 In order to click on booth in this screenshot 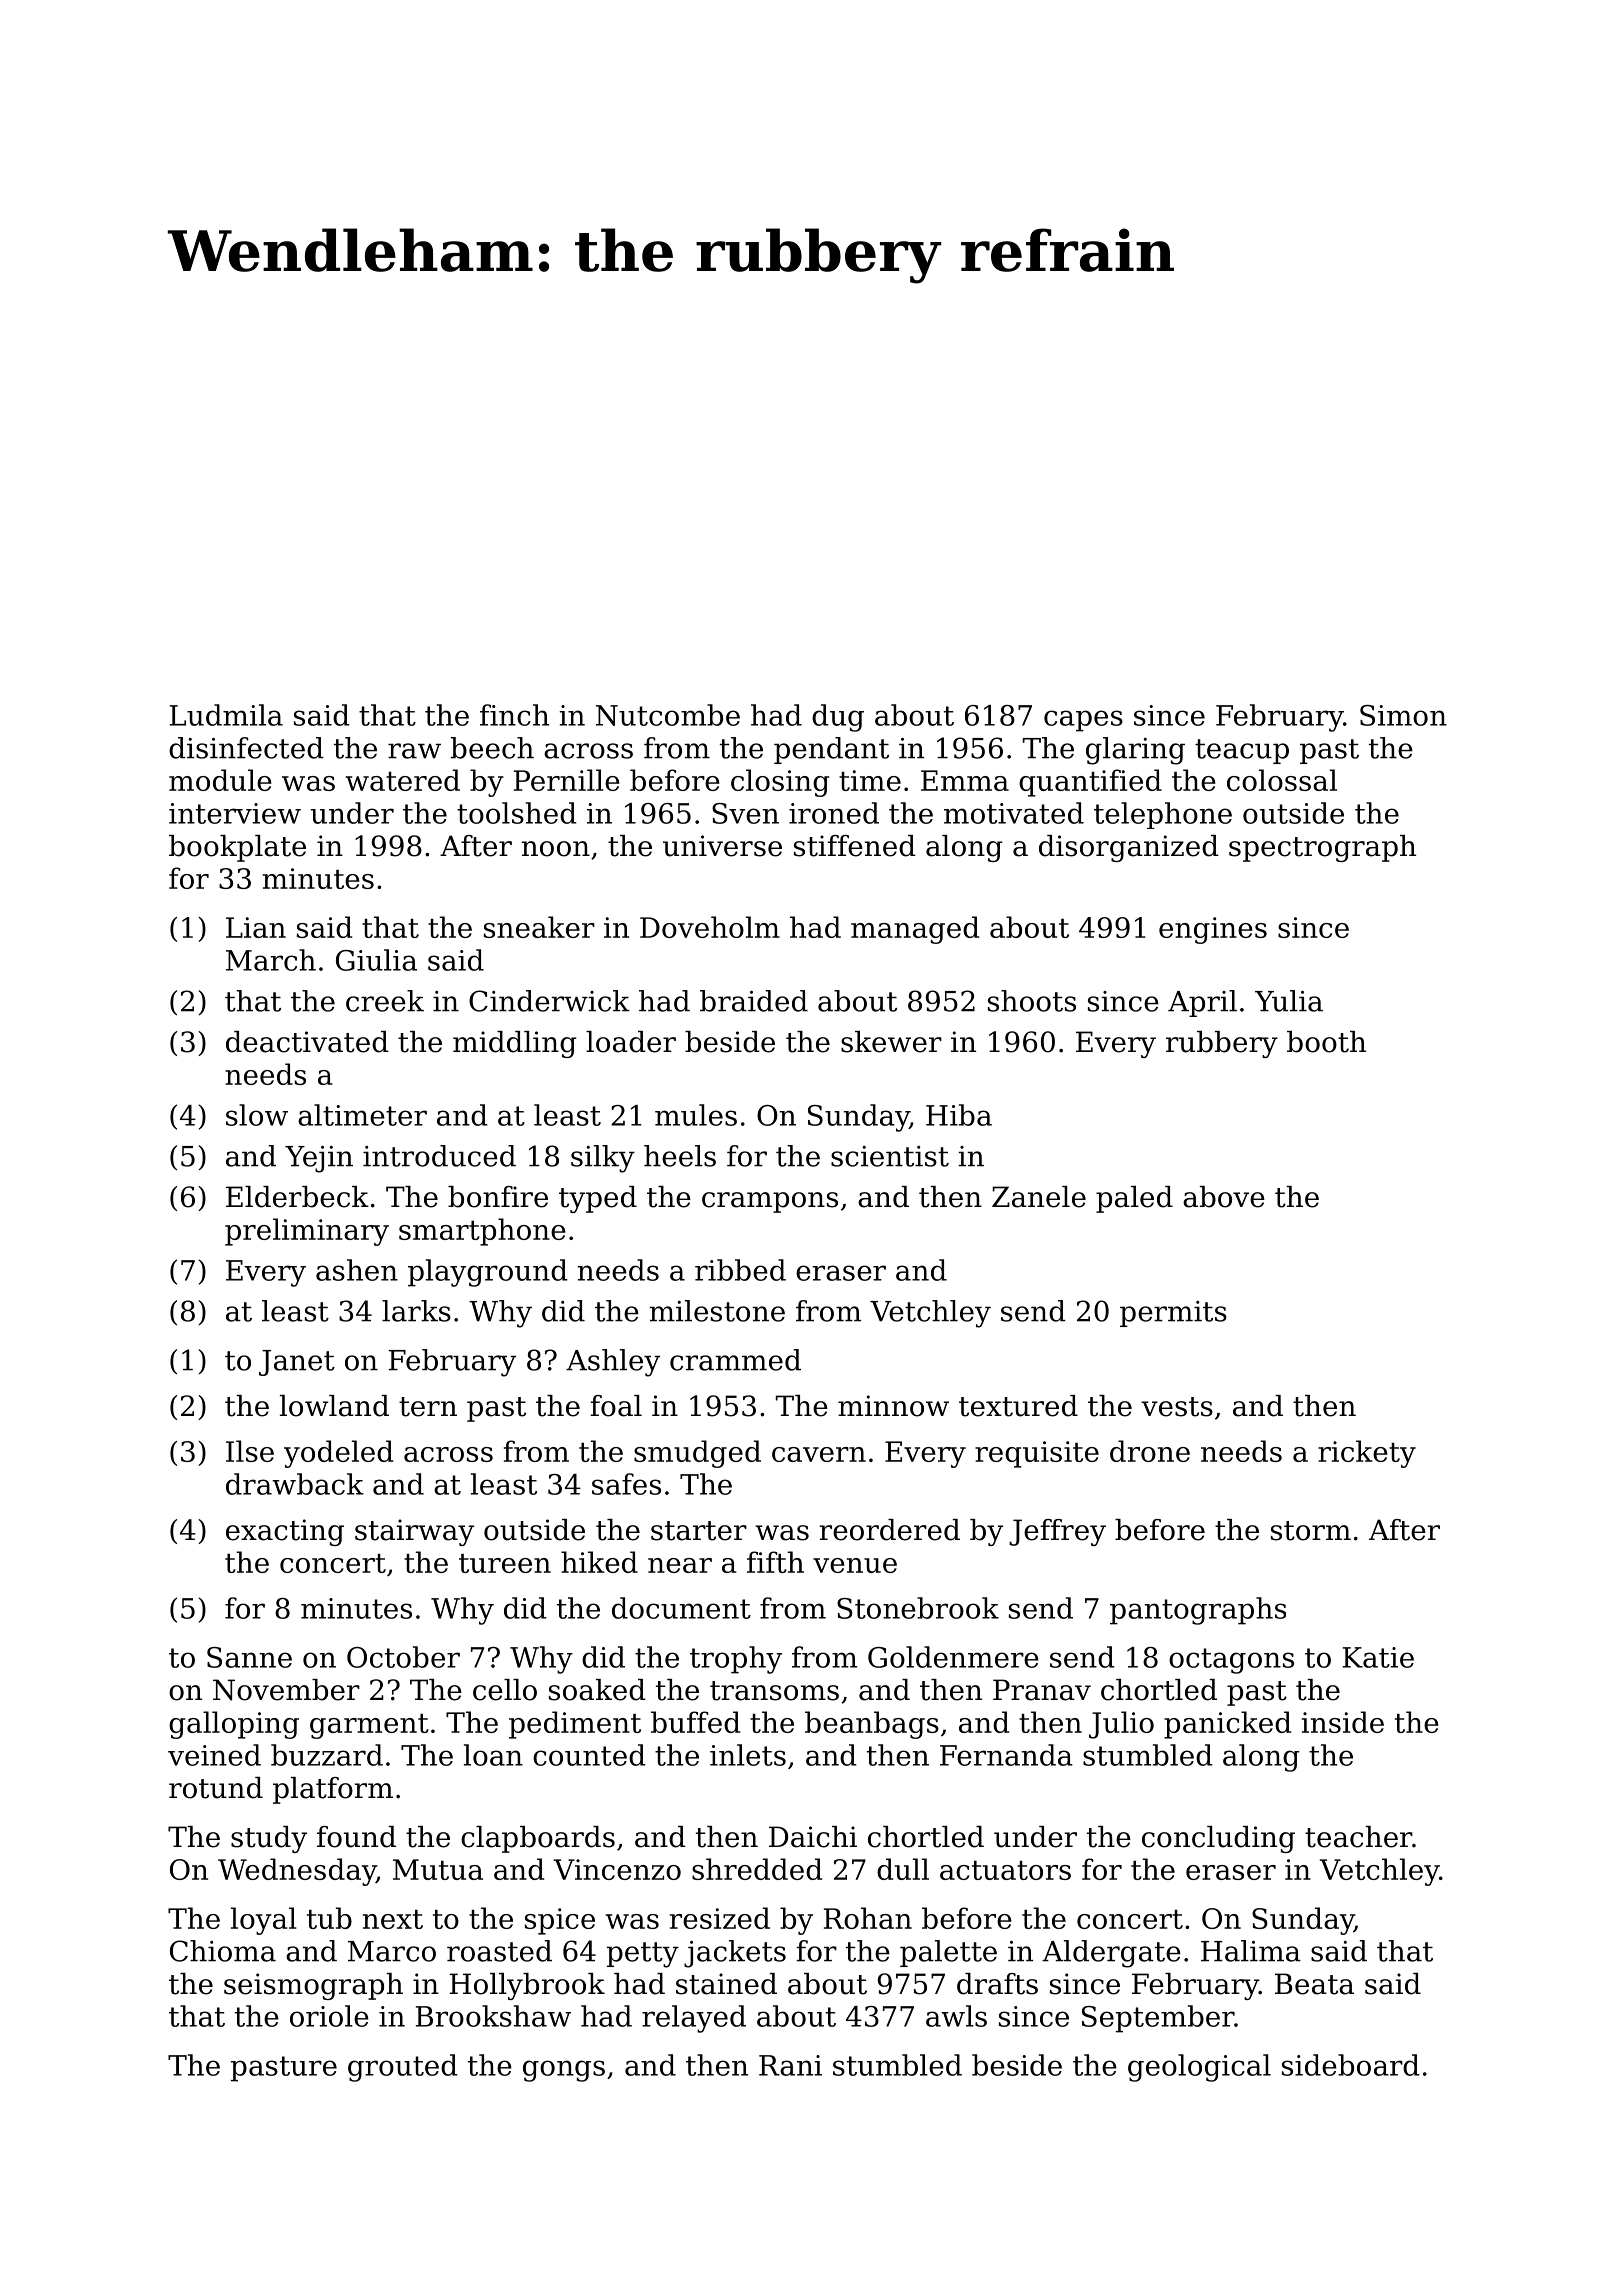, I will do `click(1326, 1042)`.
